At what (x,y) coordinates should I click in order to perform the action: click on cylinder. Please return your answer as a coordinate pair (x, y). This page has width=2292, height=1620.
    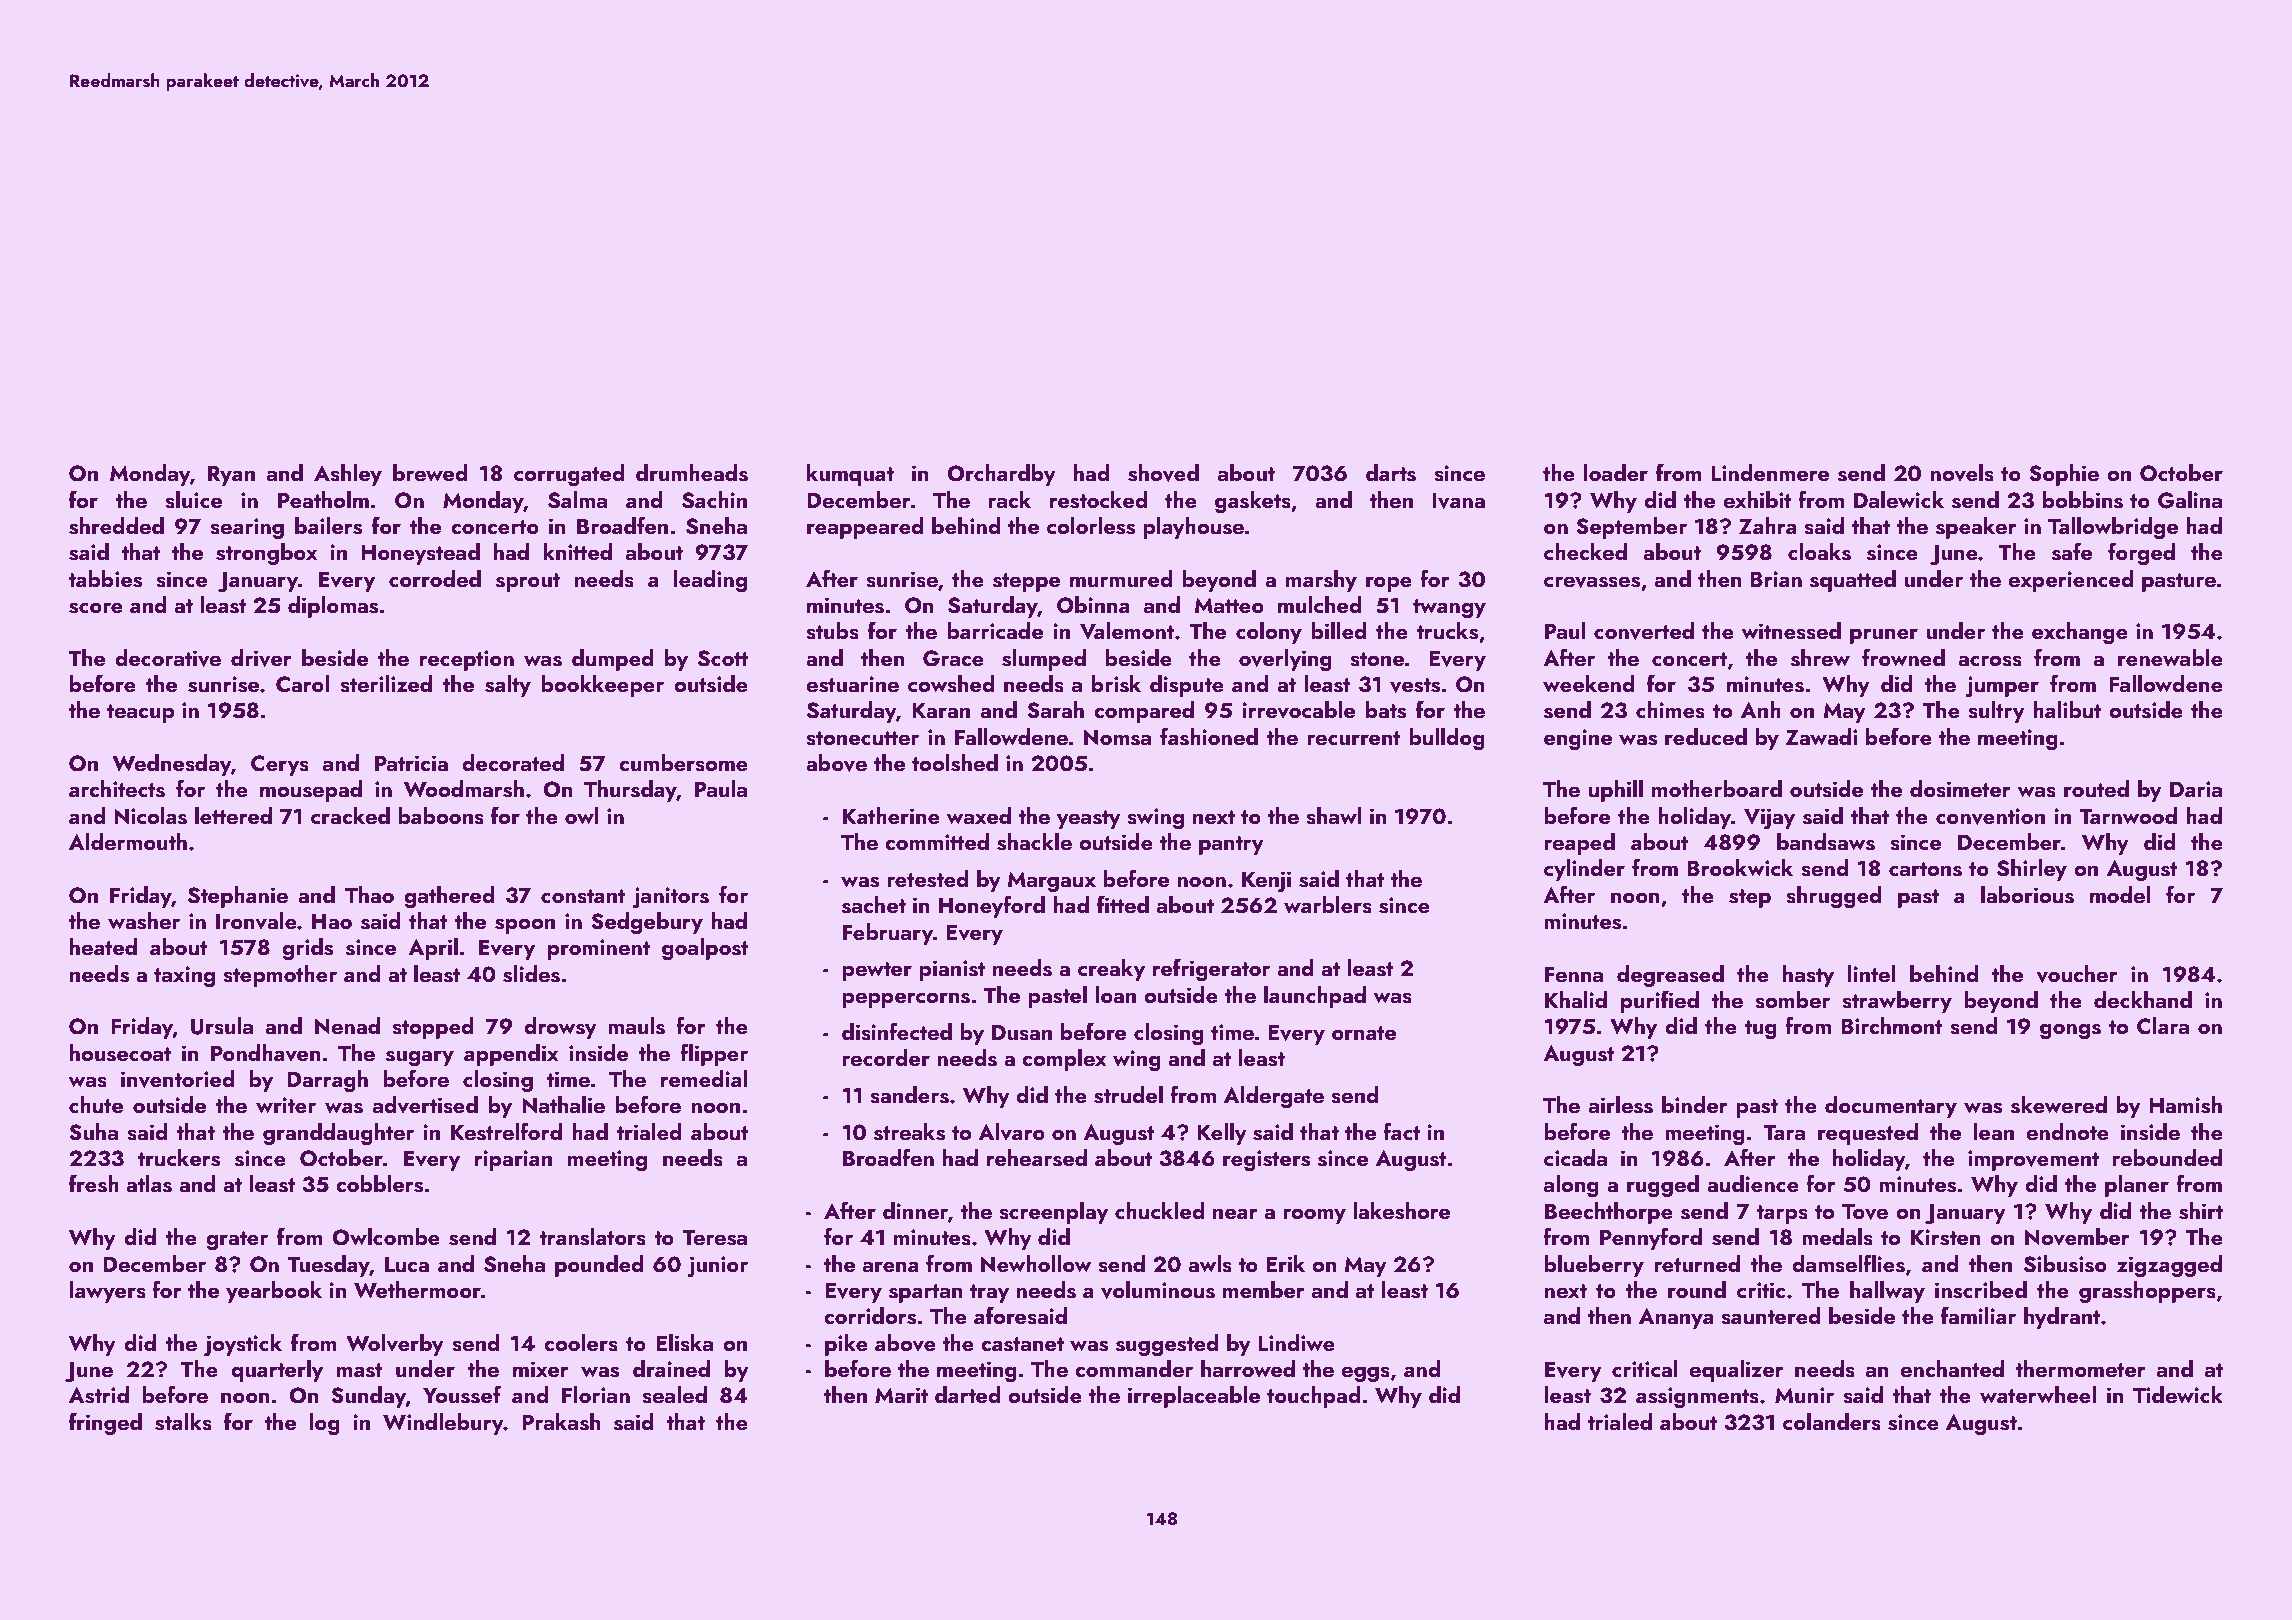
    Looking at the image, I should click on (1584, 870).
